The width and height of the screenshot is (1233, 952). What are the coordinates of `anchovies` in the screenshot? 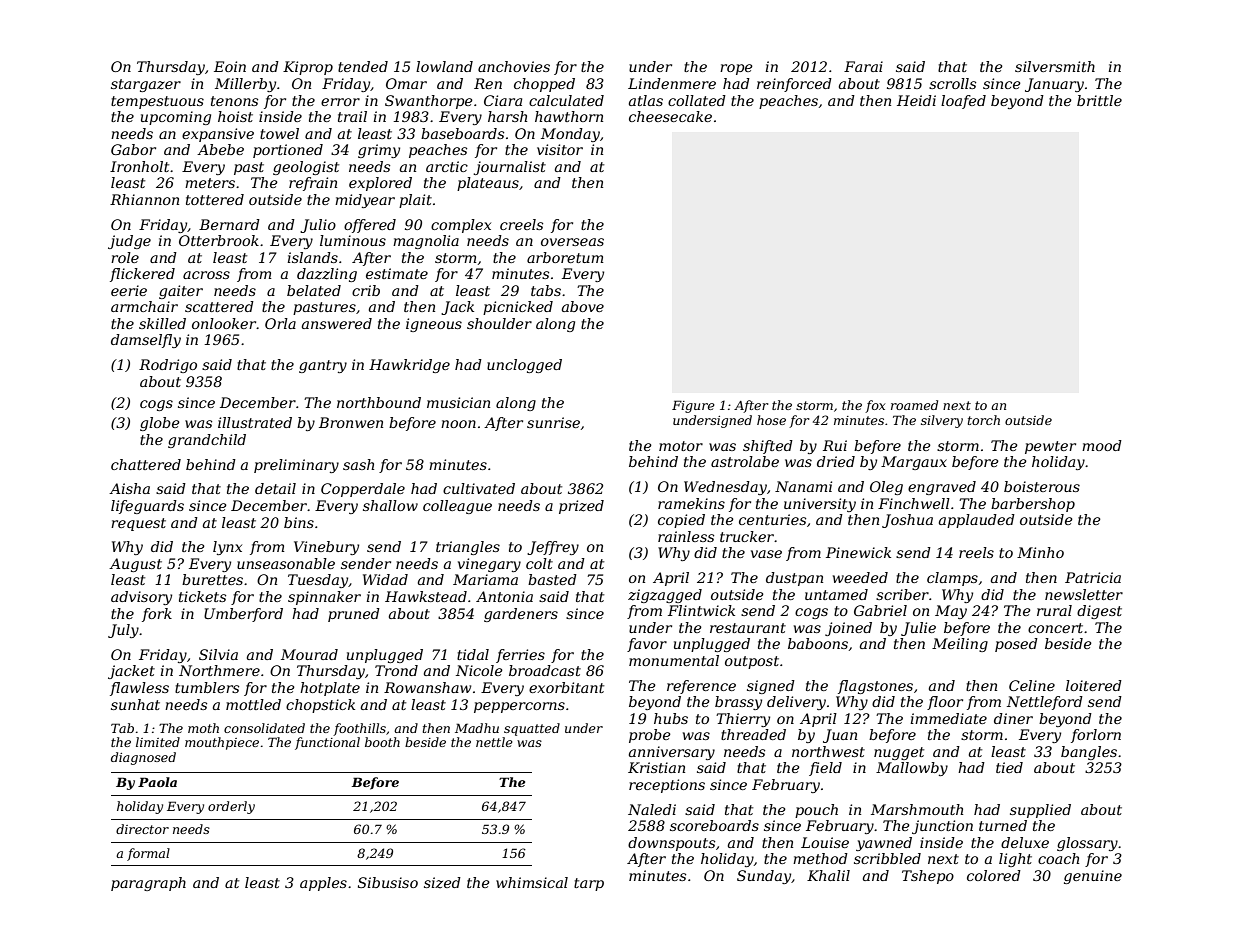 It's located at (514, 66).
